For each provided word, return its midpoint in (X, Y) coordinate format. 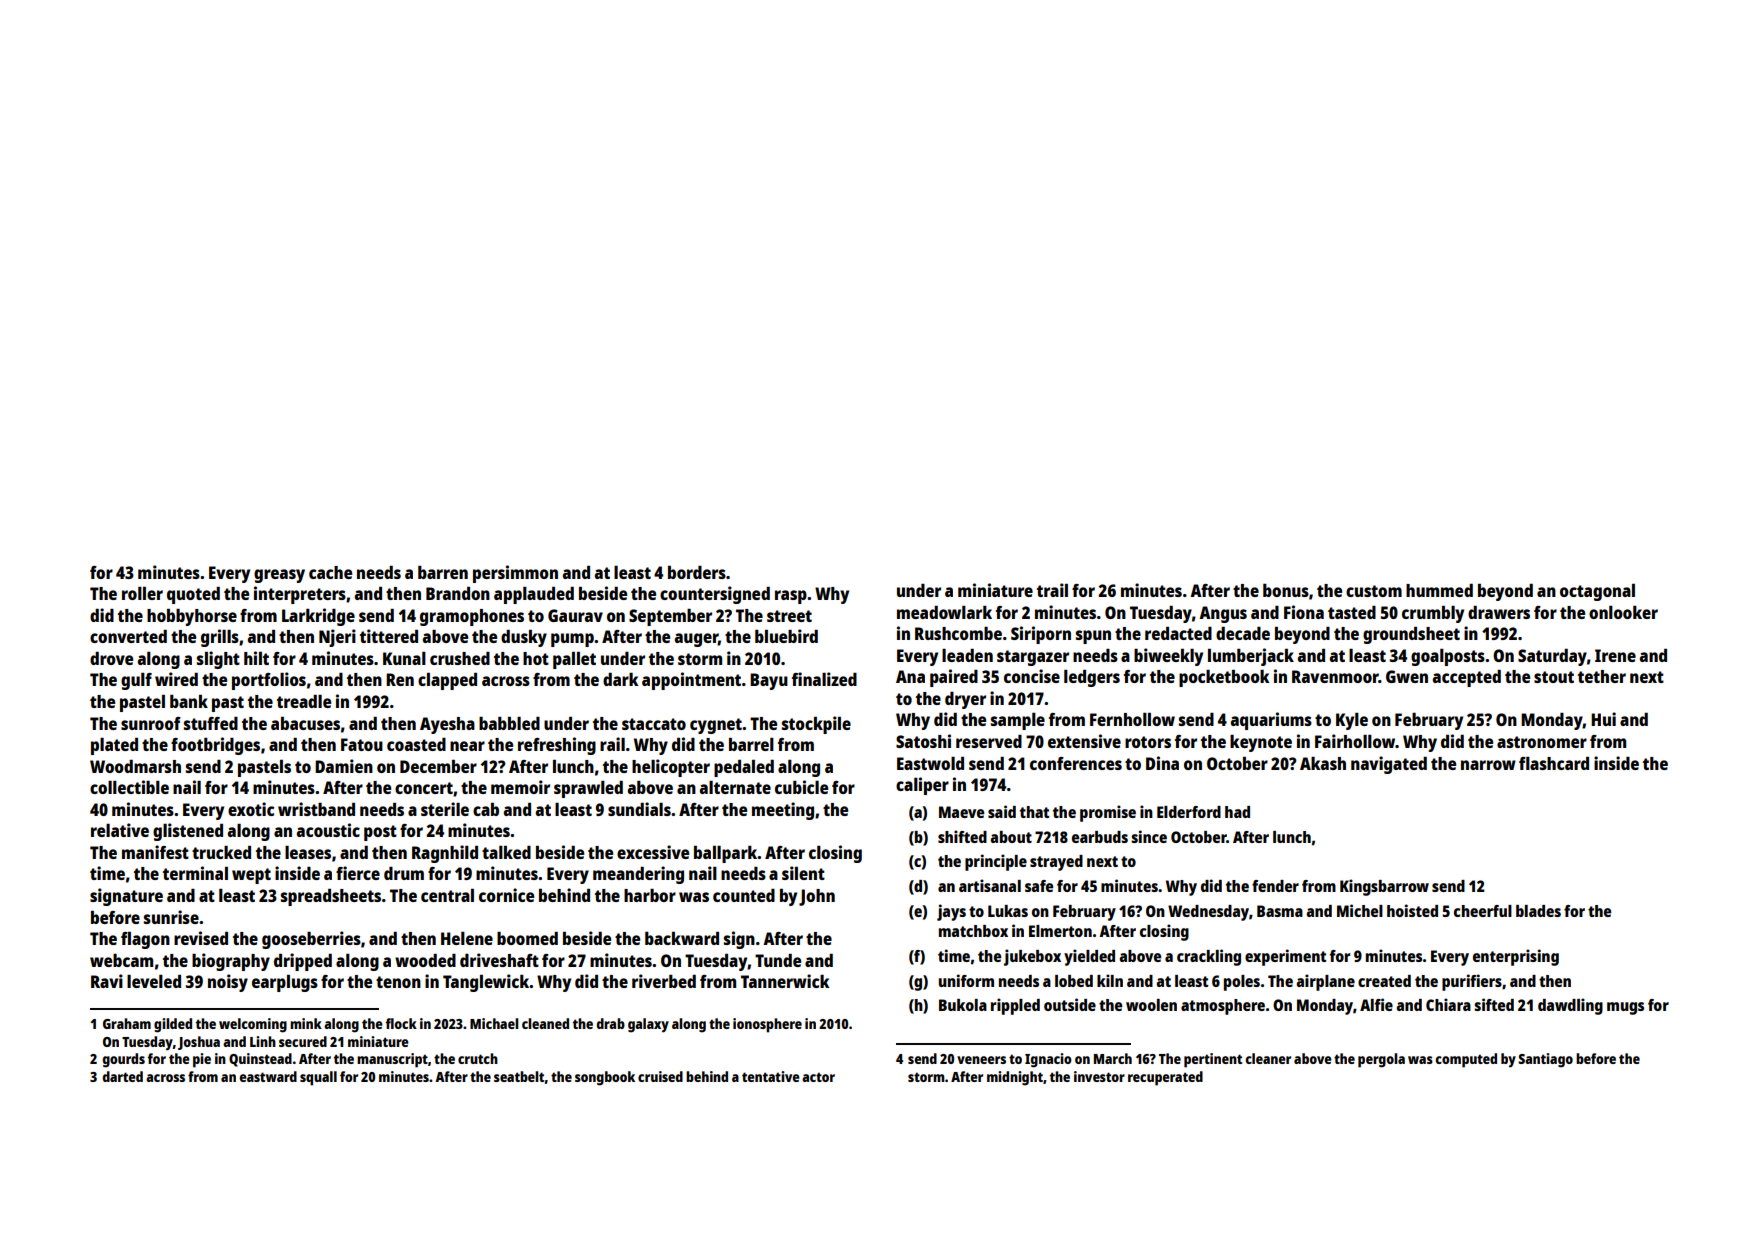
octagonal (1597, 592)
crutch (478, 1058)
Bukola (963, 1005)
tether (1602, 676)
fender (1275, 886)
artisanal (990, 885)
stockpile (816, 725)
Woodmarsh (135, 766)
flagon (145, 940)
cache (330, 572)
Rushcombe (958, 633)
